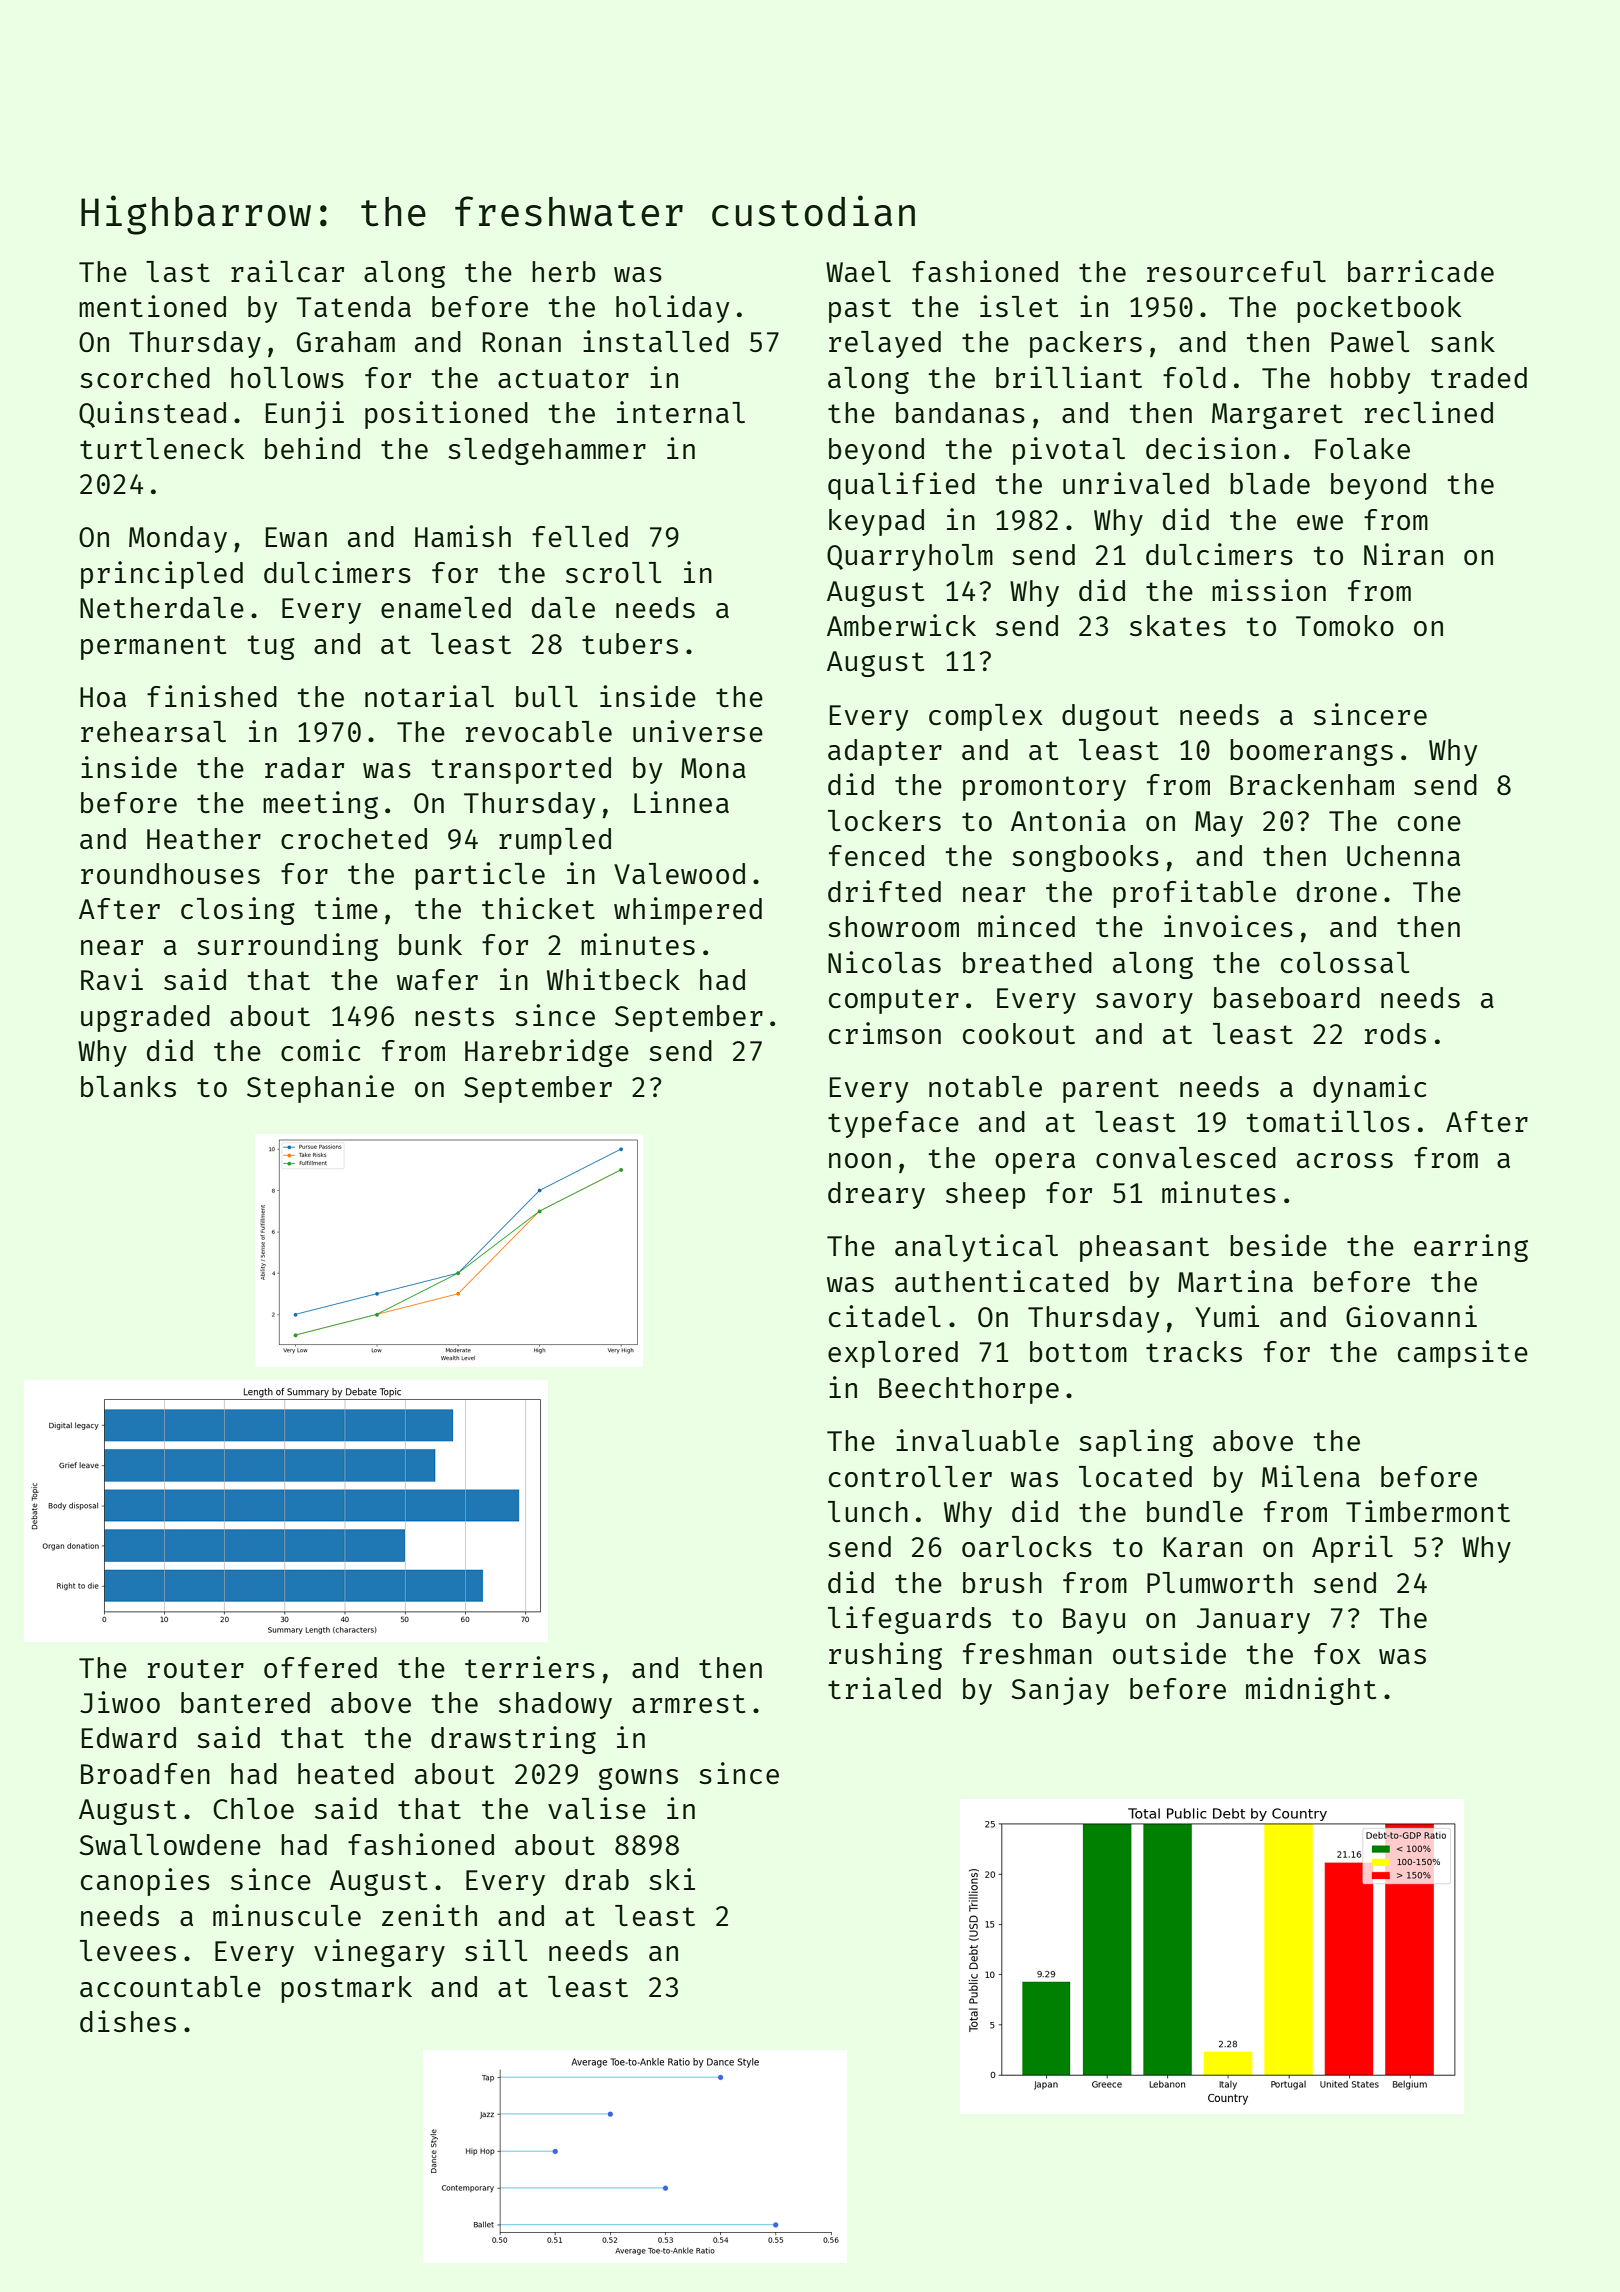 Image resolution: width=1620 pixels, height=2292 pixels. What do you see at coordinates (152, 414) in the screenshot?
I see `Quinstead` at bounding box center [152, 414].
